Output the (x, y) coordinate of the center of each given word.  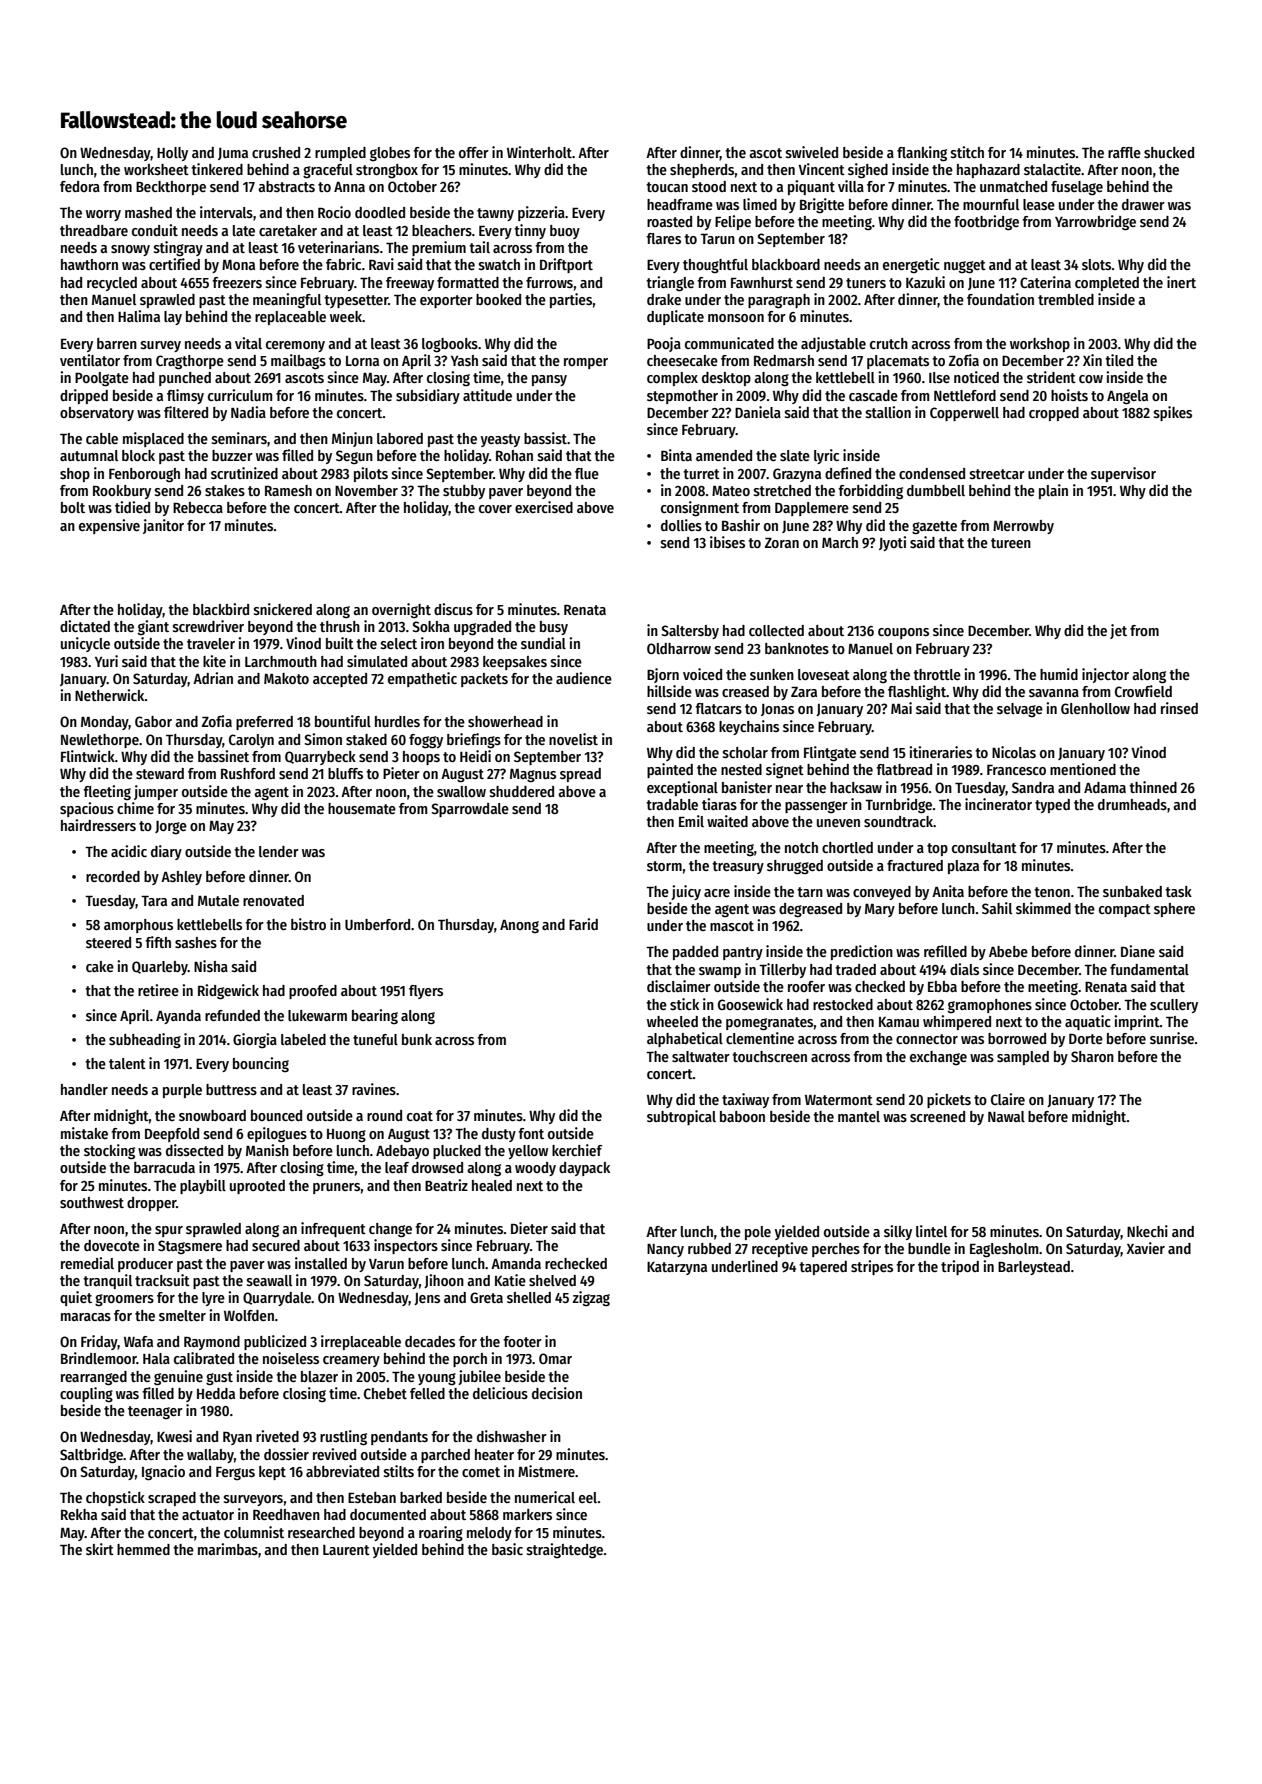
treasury (738, 867)
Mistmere (546, 1471)
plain (1053, 491)
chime (135, 808)
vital (248, 343)
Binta (676, 455)
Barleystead (1034, 1268)
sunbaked (1132, 891)
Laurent (346, 1550)
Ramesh (288, 490)
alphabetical (685, 1039)
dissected (194, 1150)
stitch (967, 152)
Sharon (1092, 1056)
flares (663, 238)
